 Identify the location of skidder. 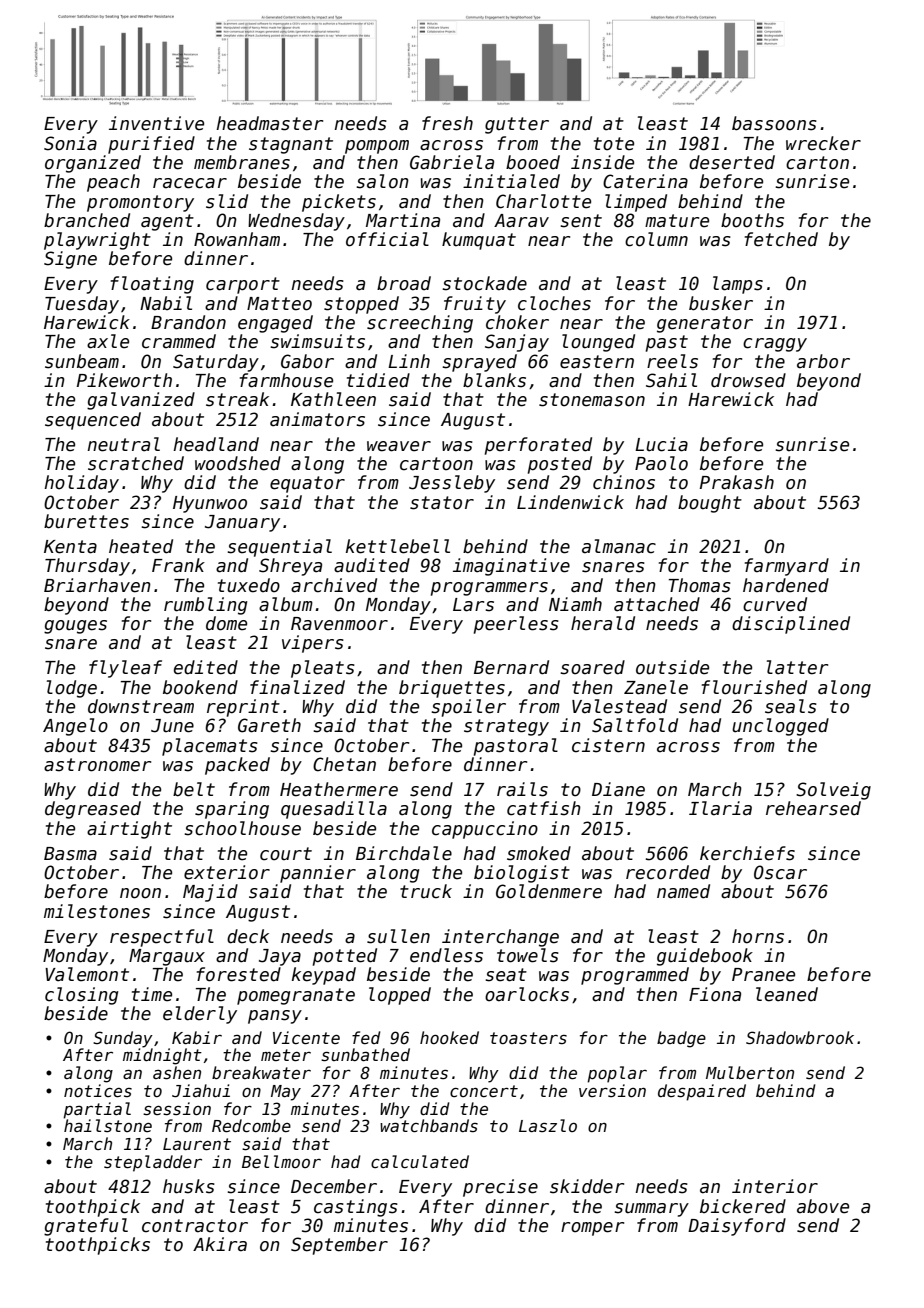
(587, 1186).
